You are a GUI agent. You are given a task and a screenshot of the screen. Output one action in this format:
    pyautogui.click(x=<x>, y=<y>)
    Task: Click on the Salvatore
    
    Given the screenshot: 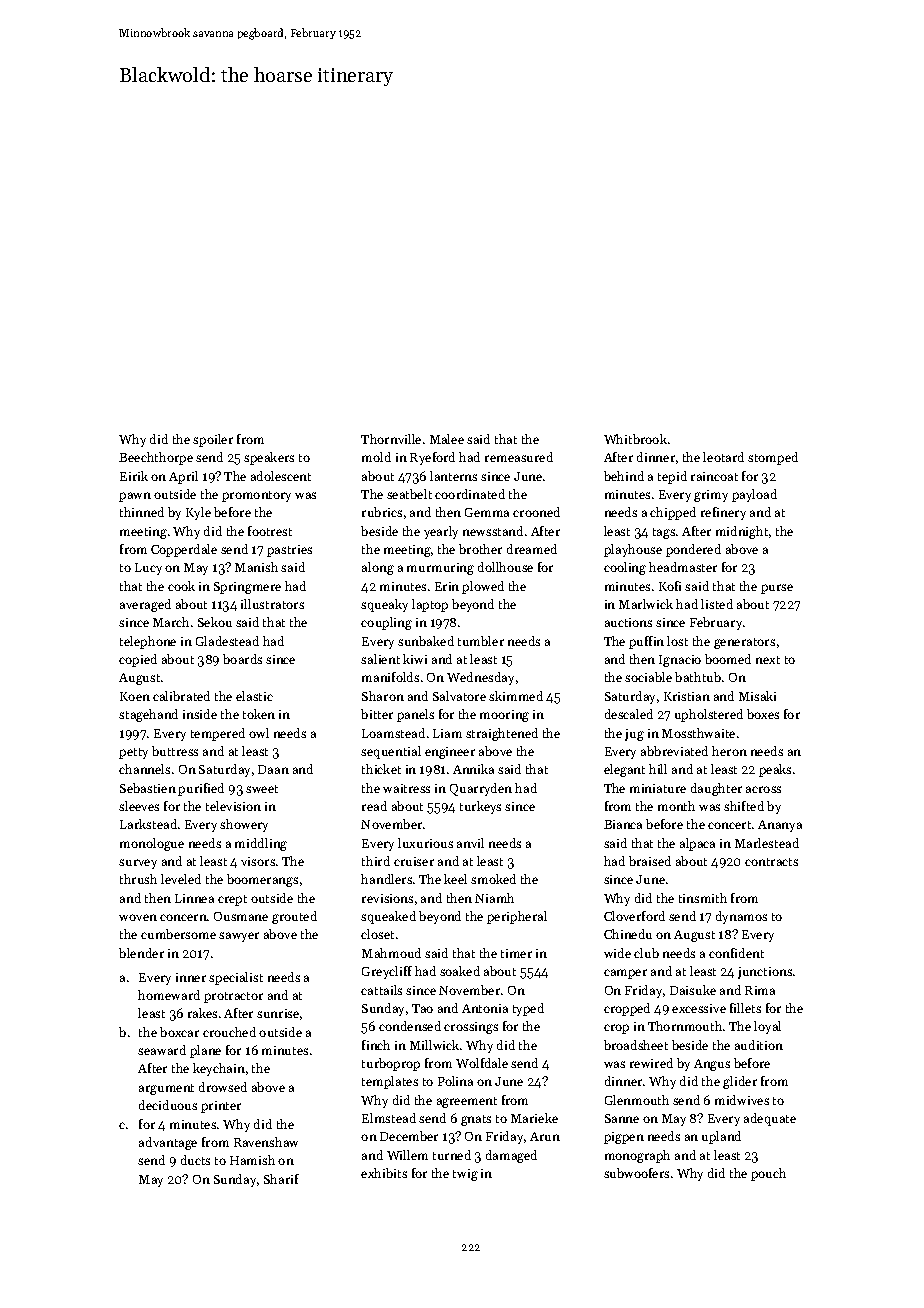 What is the action you would take?
    pyautogui.click(x=459, y=696)
